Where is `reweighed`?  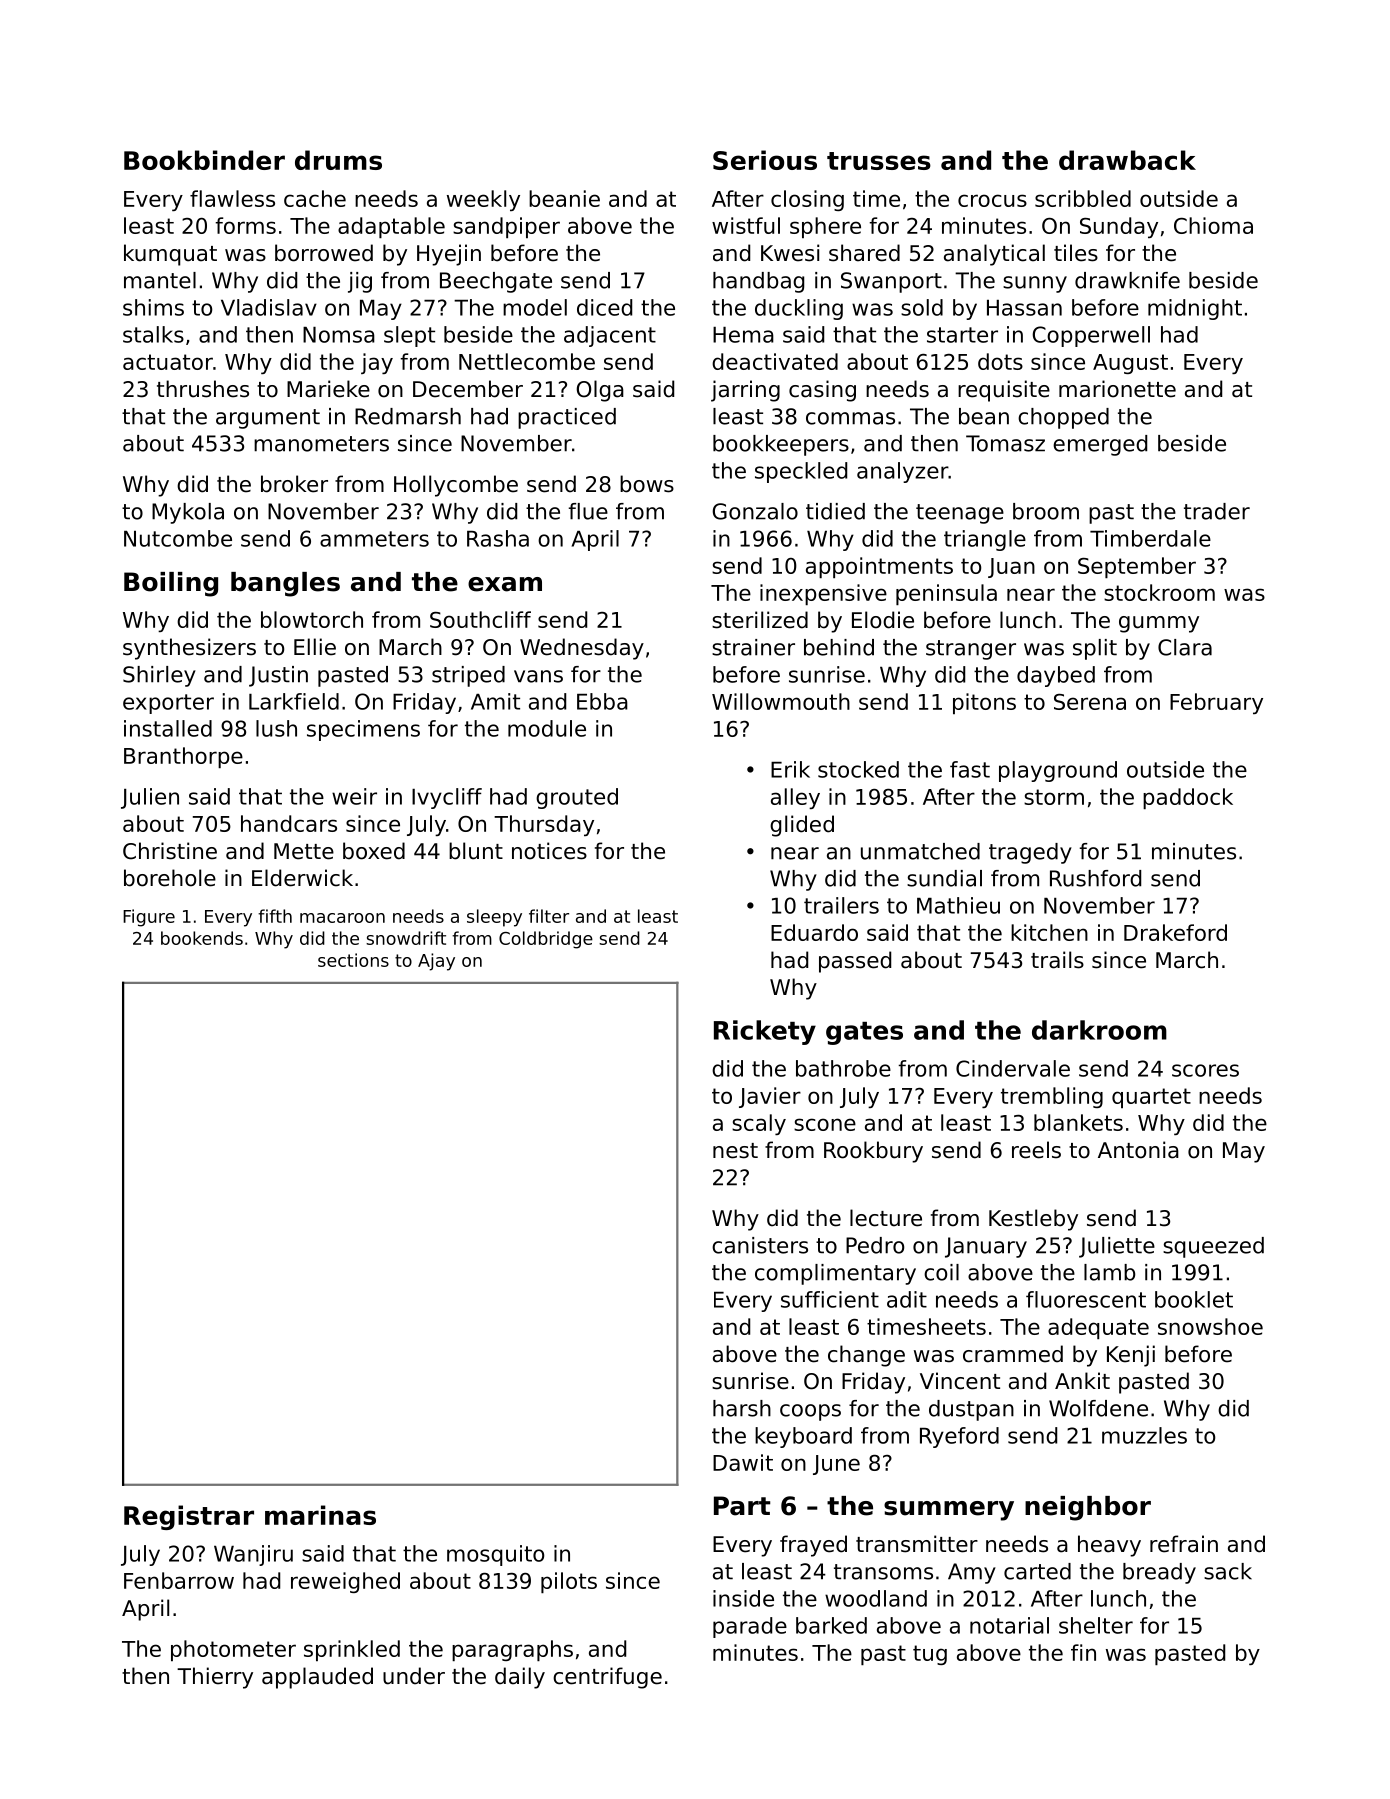 reweighed is located at coordinates (345, 1582).
